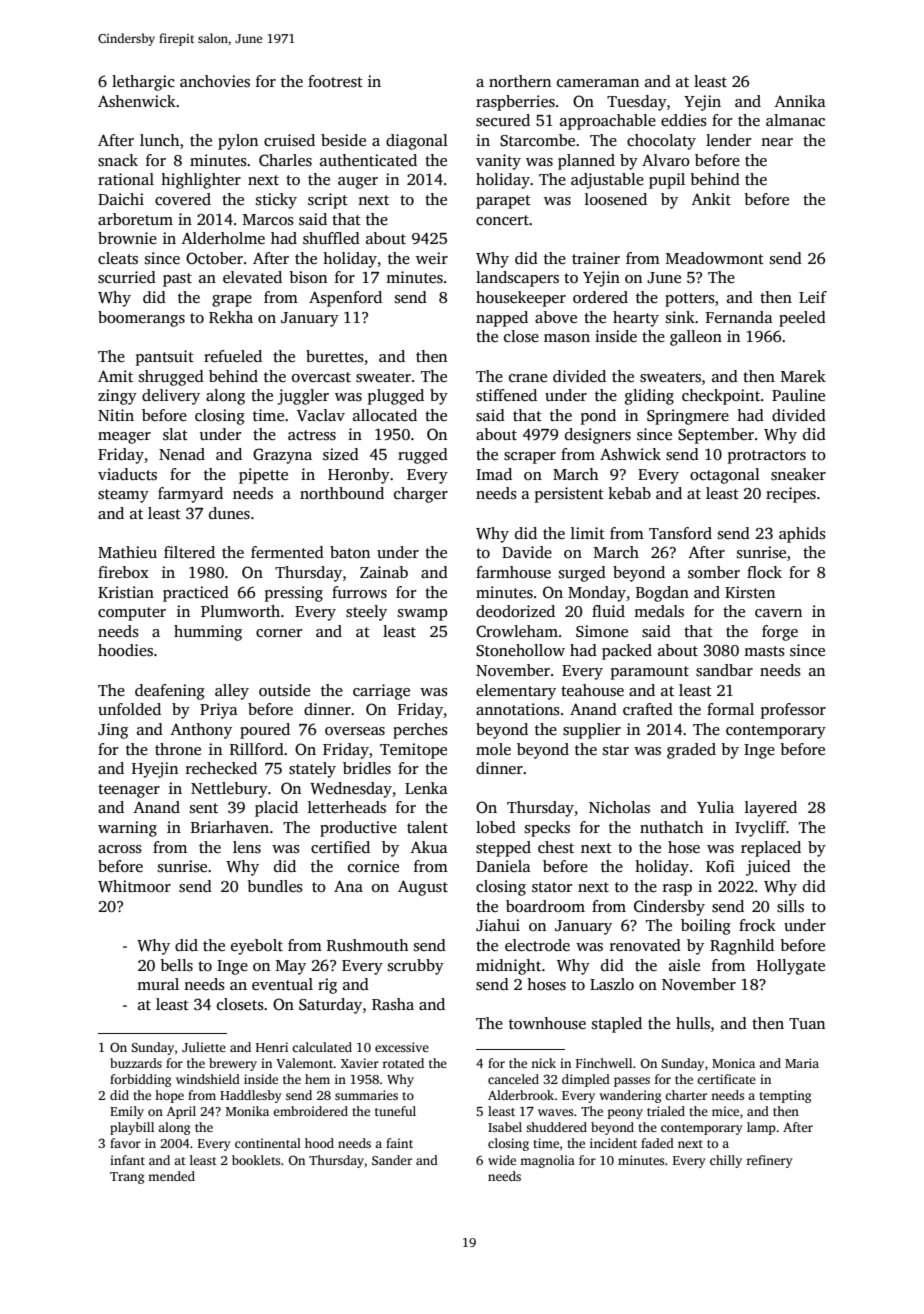  What do you see at coordinates (659, 611) in the image?
I see `medals` at bounding box center [659, 611].
